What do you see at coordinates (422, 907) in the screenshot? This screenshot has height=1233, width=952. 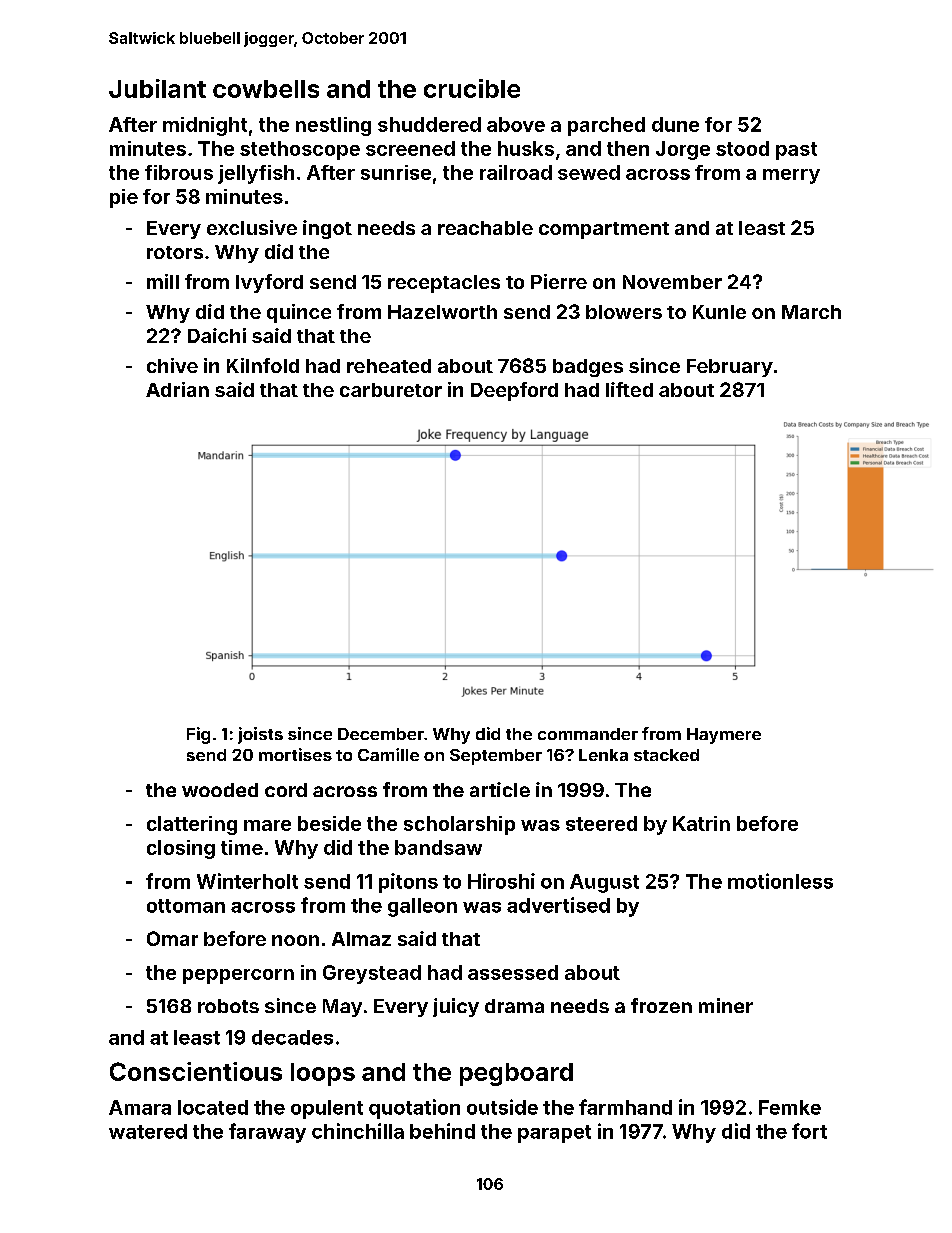 I see `galleon` at bounding box center [422, 907].
